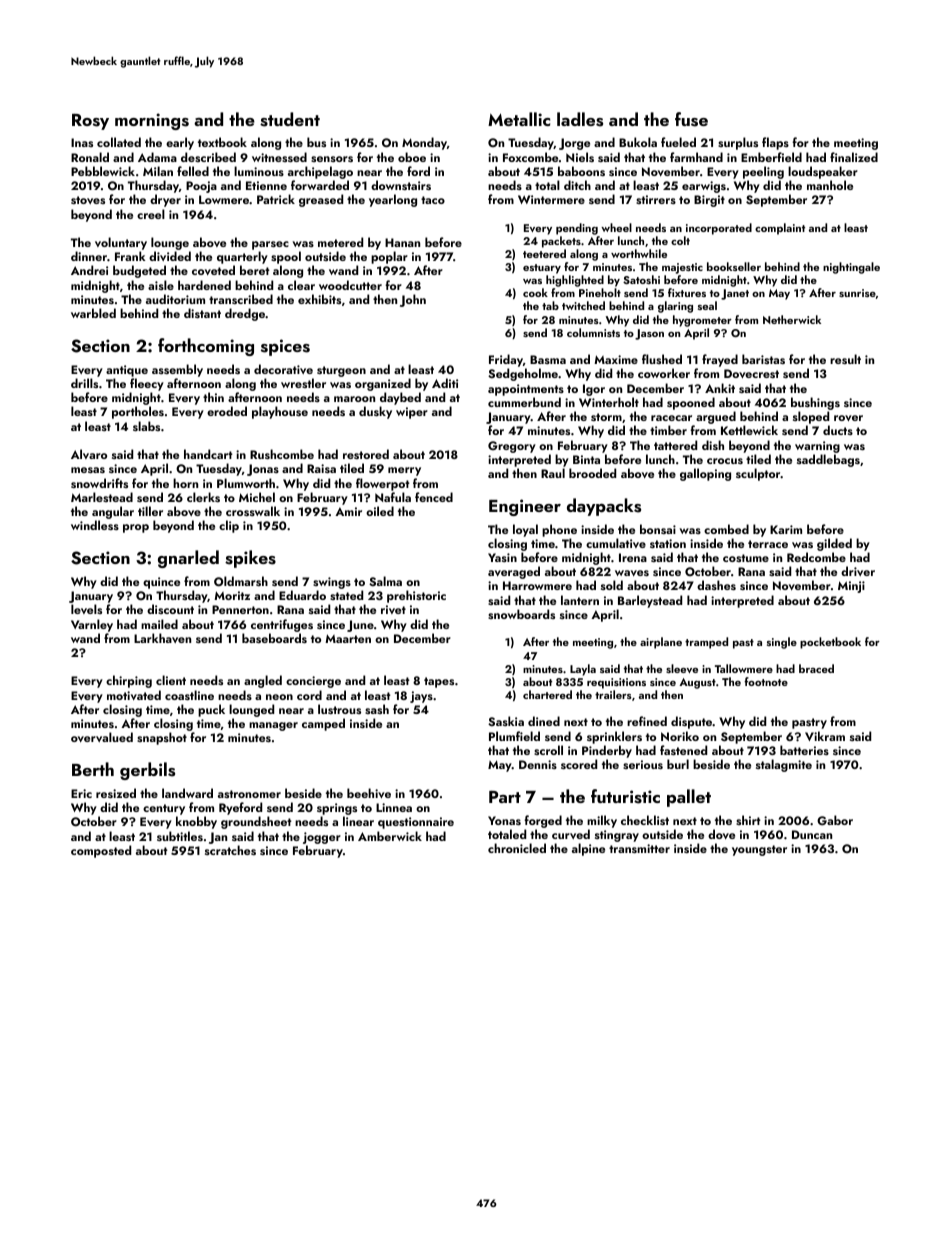  What do you see at coordinates (385, 581) in the screenshot?
I see `Salma` at bounding box center [385, 581].
